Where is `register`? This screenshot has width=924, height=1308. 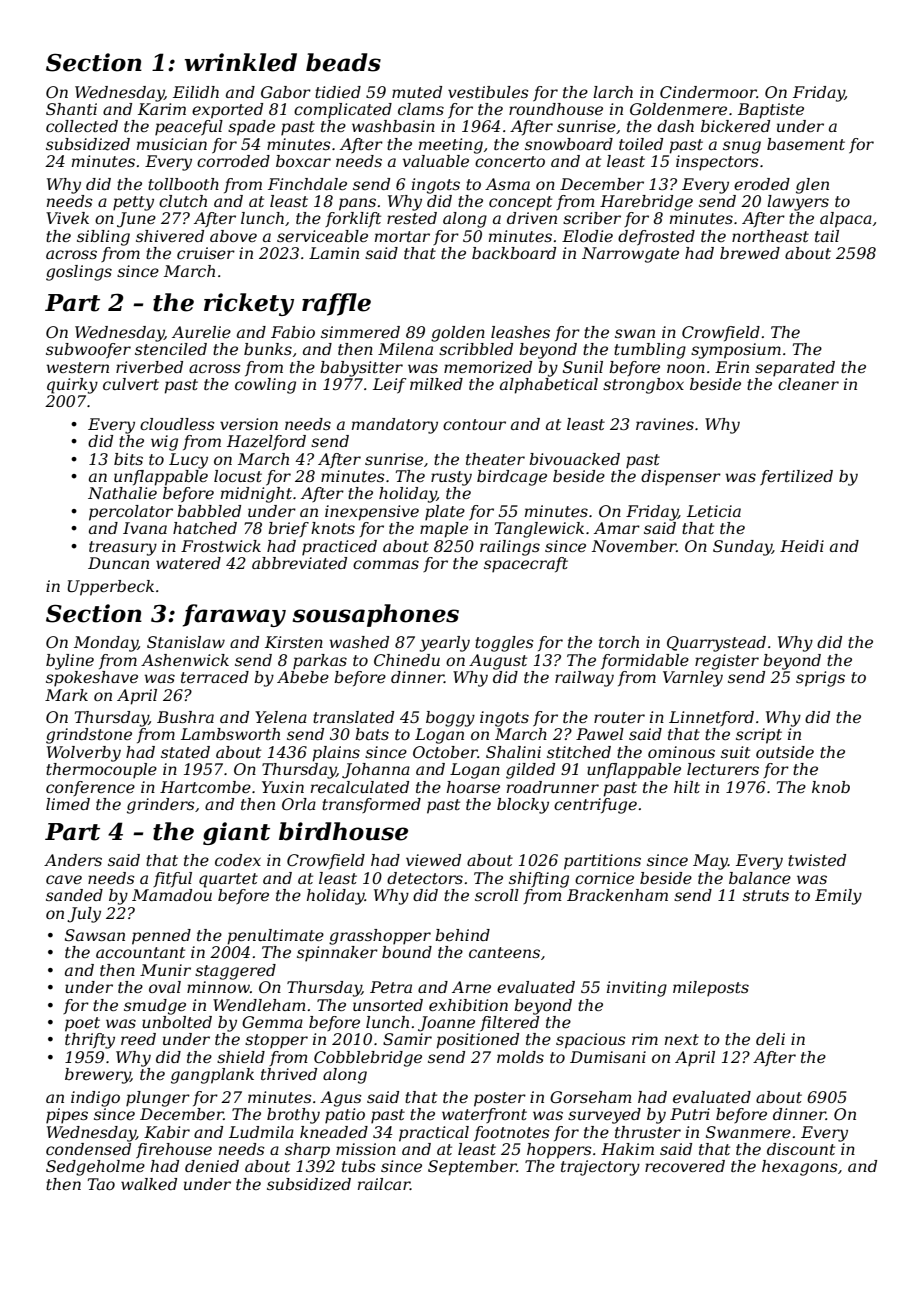 register is located at coordinates (727, 662).
